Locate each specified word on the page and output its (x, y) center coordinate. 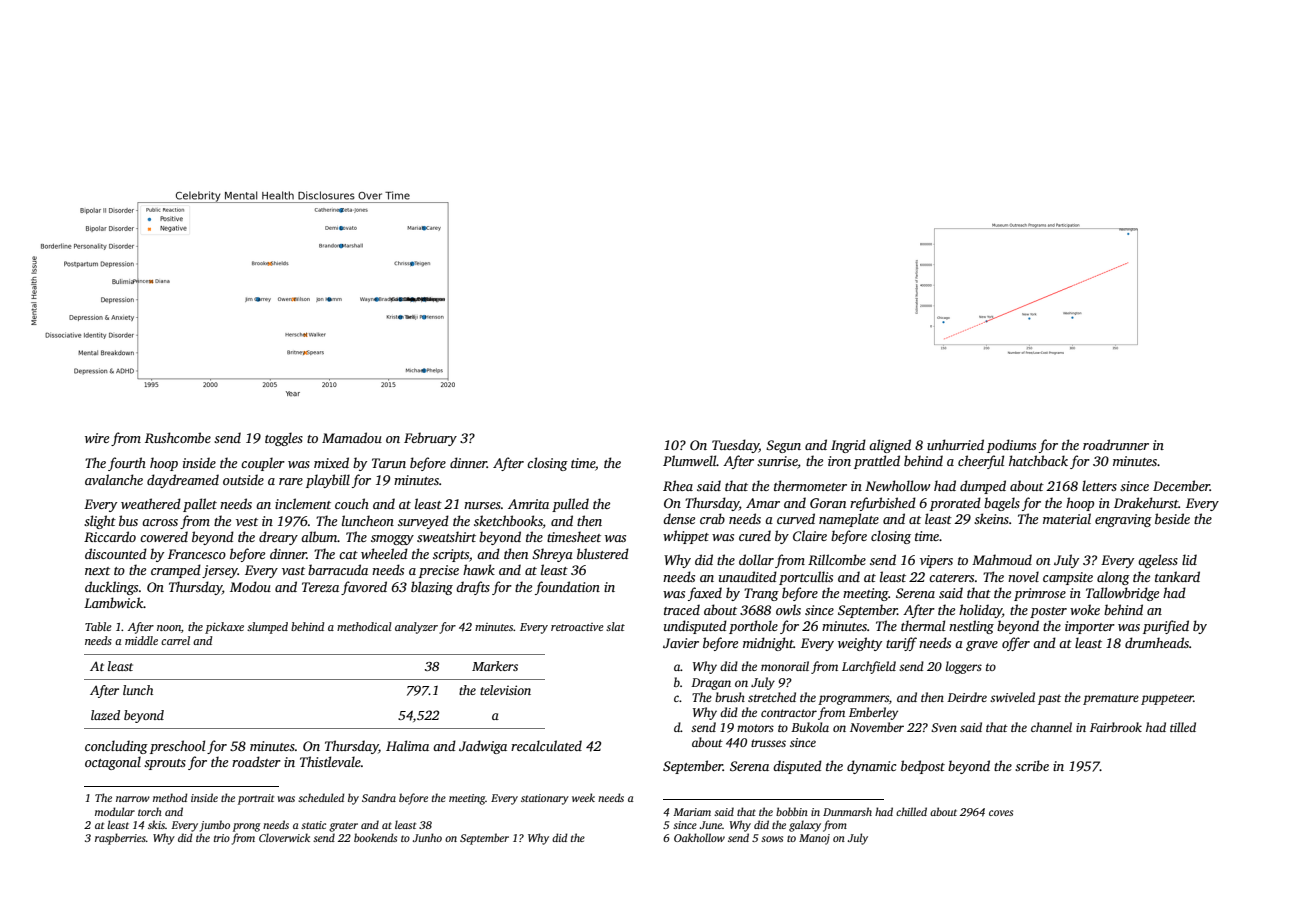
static (313, 825)
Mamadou (352, 437)
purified (1166, 627)
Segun (783, 446)
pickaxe (224, 628)
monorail (785, 666)
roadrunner (1116, 444)
